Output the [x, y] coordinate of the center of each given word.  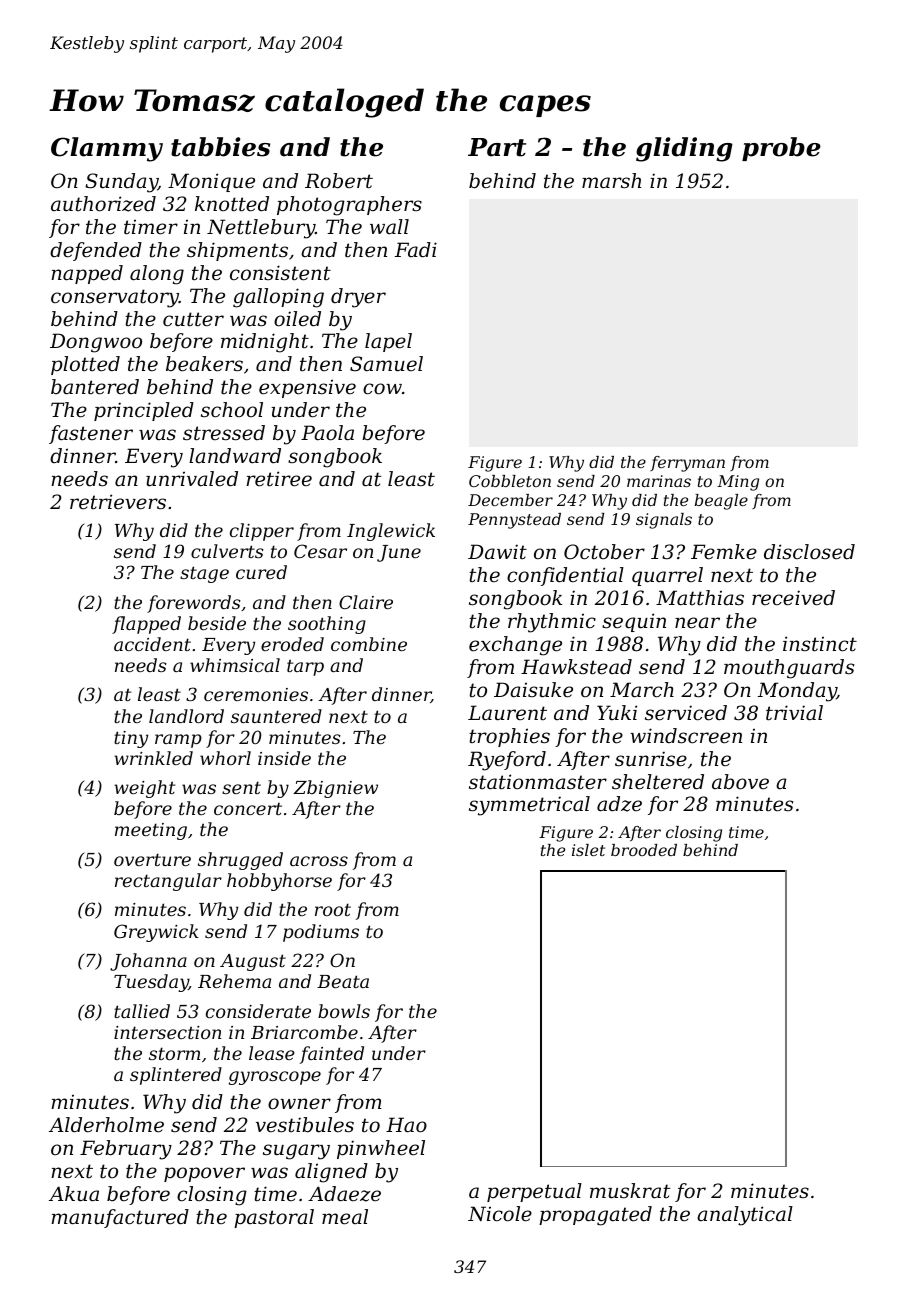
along [157, 275]
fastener [91, 434]
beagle [721, 502]
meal [345, 1216]
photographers [349, 206]
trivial [794, 713]
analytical [745, 1216]
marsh [611, 181]
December [510, 500]
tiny [131, 739]
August [253, 962]
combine [369, 644]
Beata [343, 981]
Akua [74, 1194]
